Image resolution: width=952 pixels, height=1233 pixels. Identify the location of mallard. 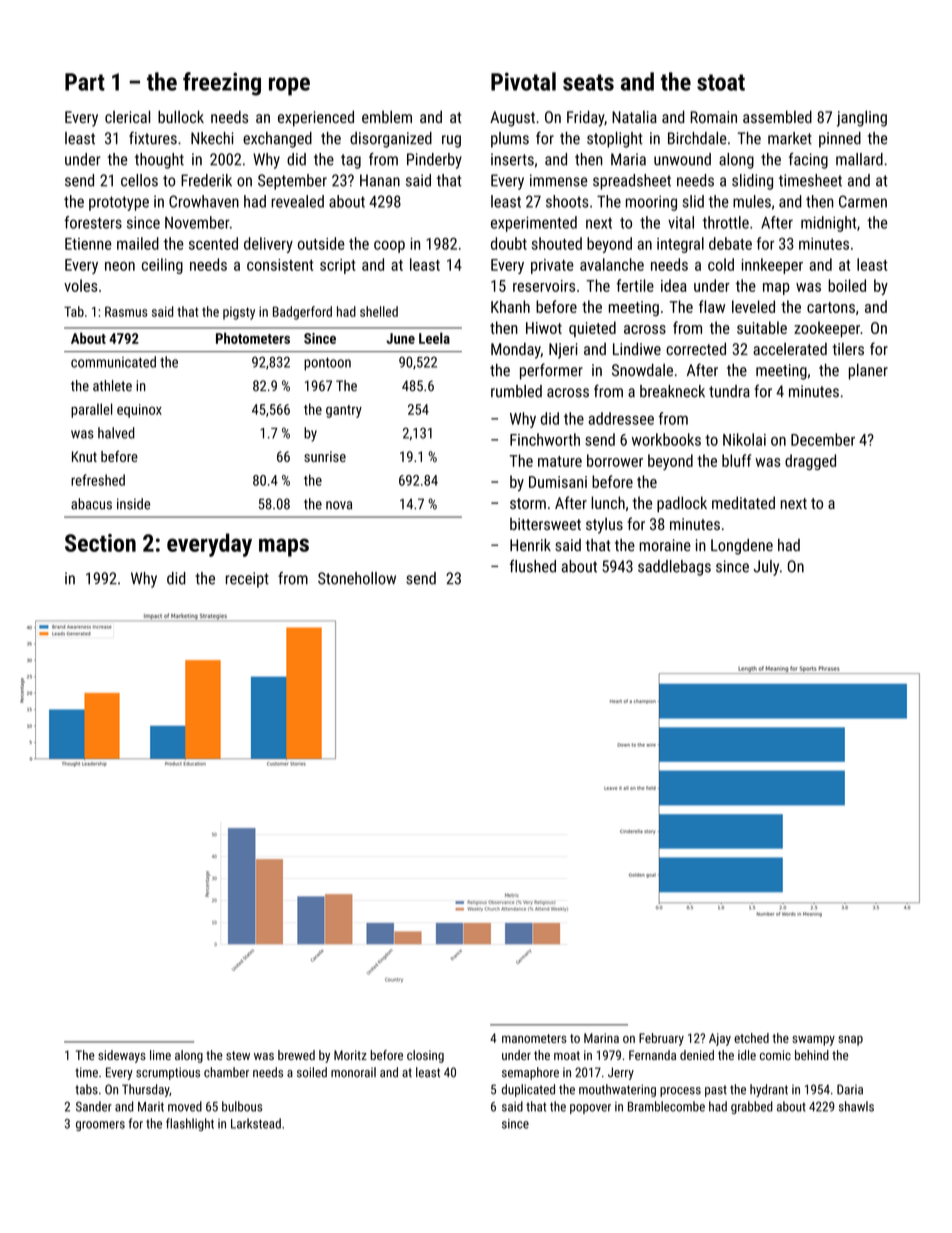
(859, 159).
